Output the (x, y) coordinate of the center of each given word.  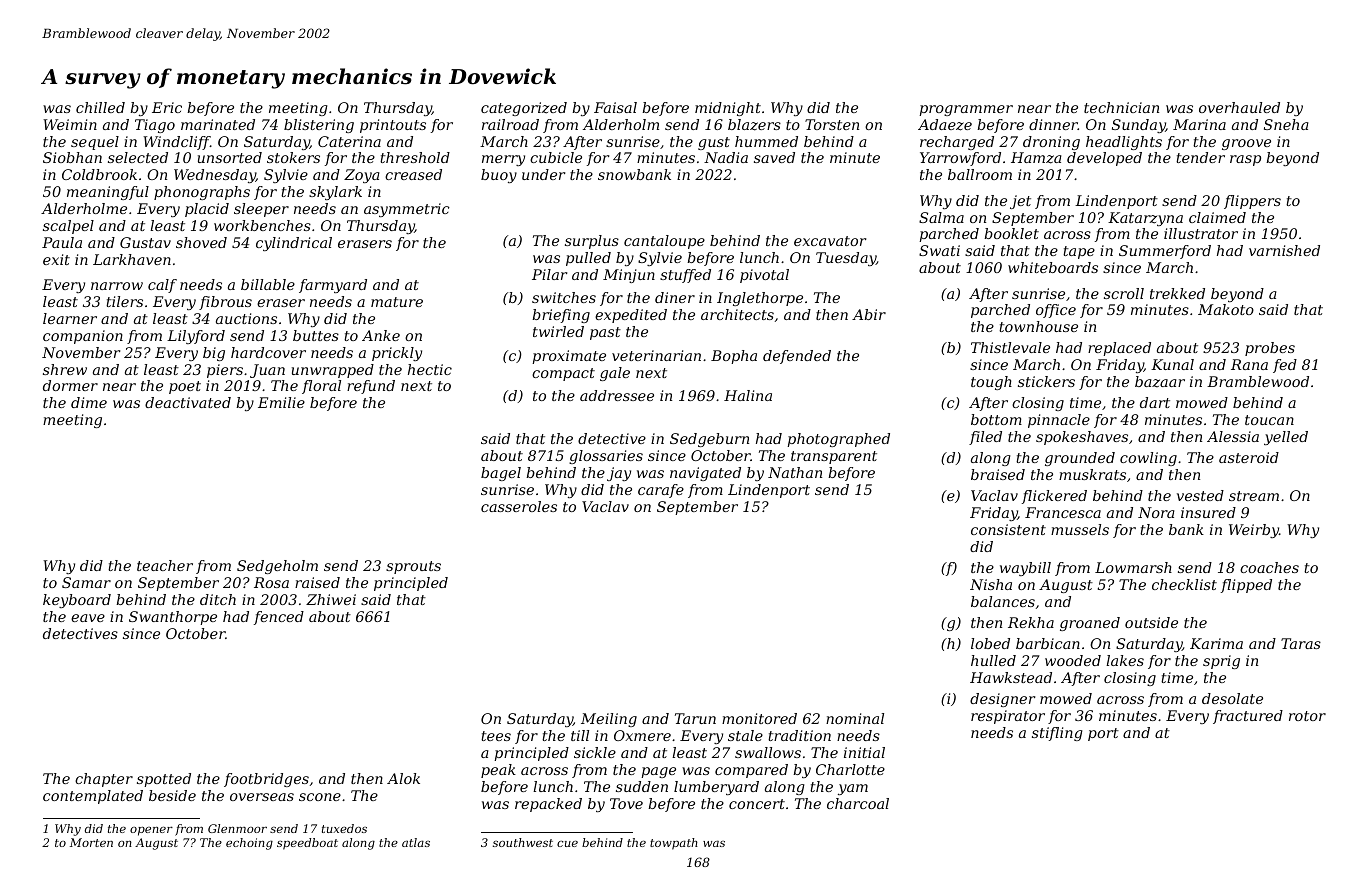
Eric (167, 107)
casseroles (519, 506)
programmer (966, 110)
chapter (104, 780)
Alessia (1233, 436)
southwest (523, 842)
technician (1121, 107)
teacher (165, 565)
